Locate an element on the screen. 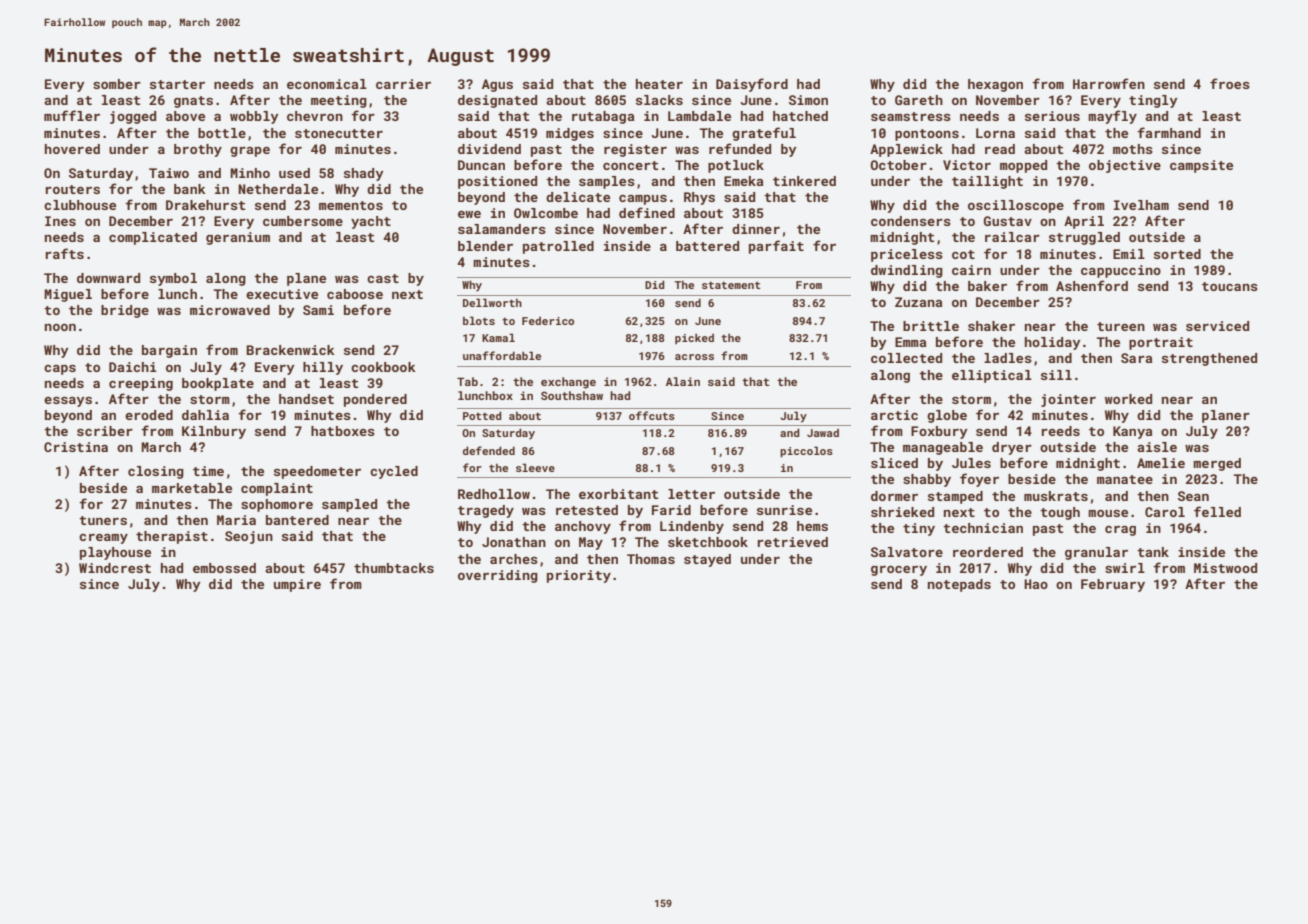 The image size is (1308, 924). unaffordable is located at coordinates (502, 355).
